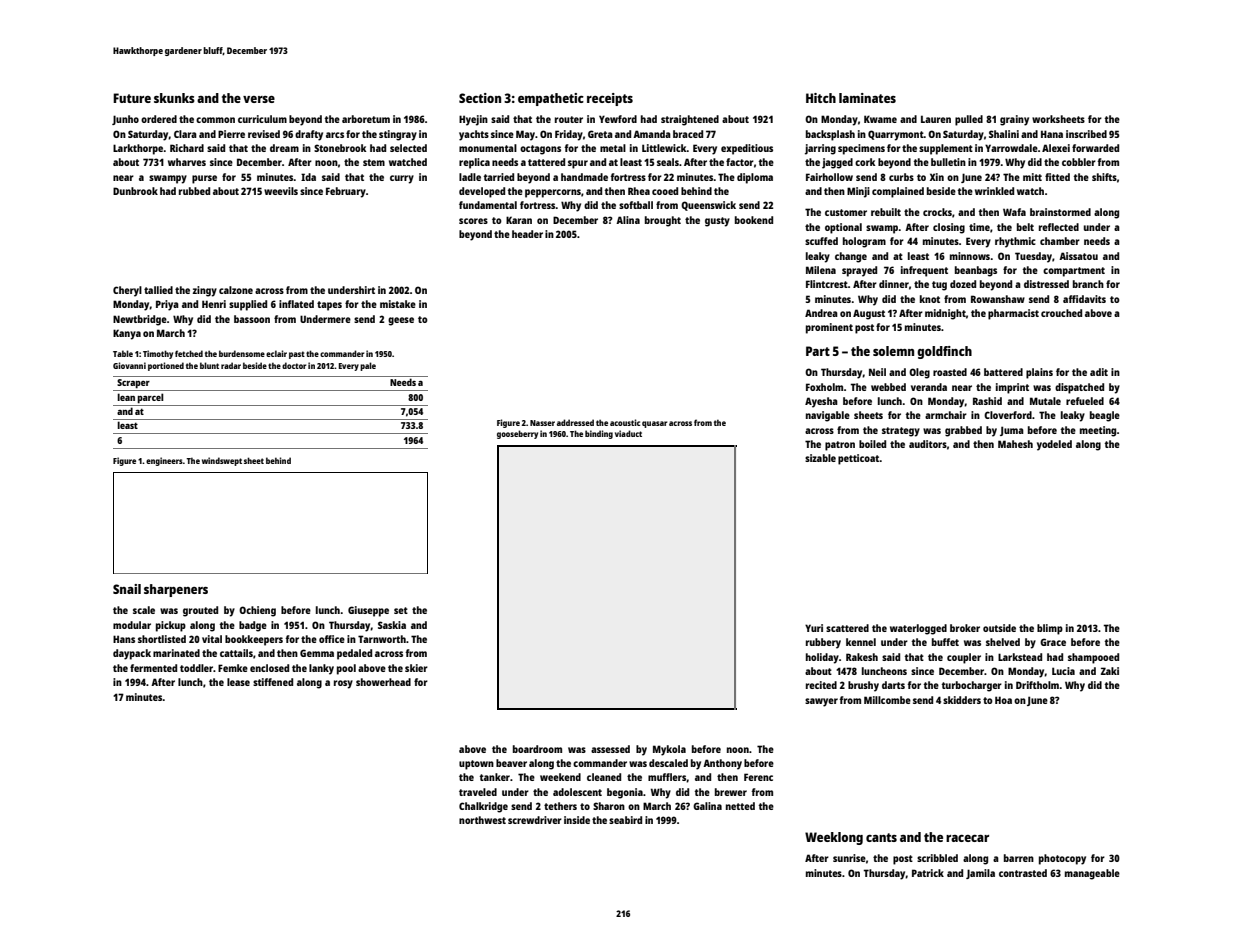 Image resolution: width=1233 pixels, height=952 pixels. I want to click on set, so click(401, 610).
